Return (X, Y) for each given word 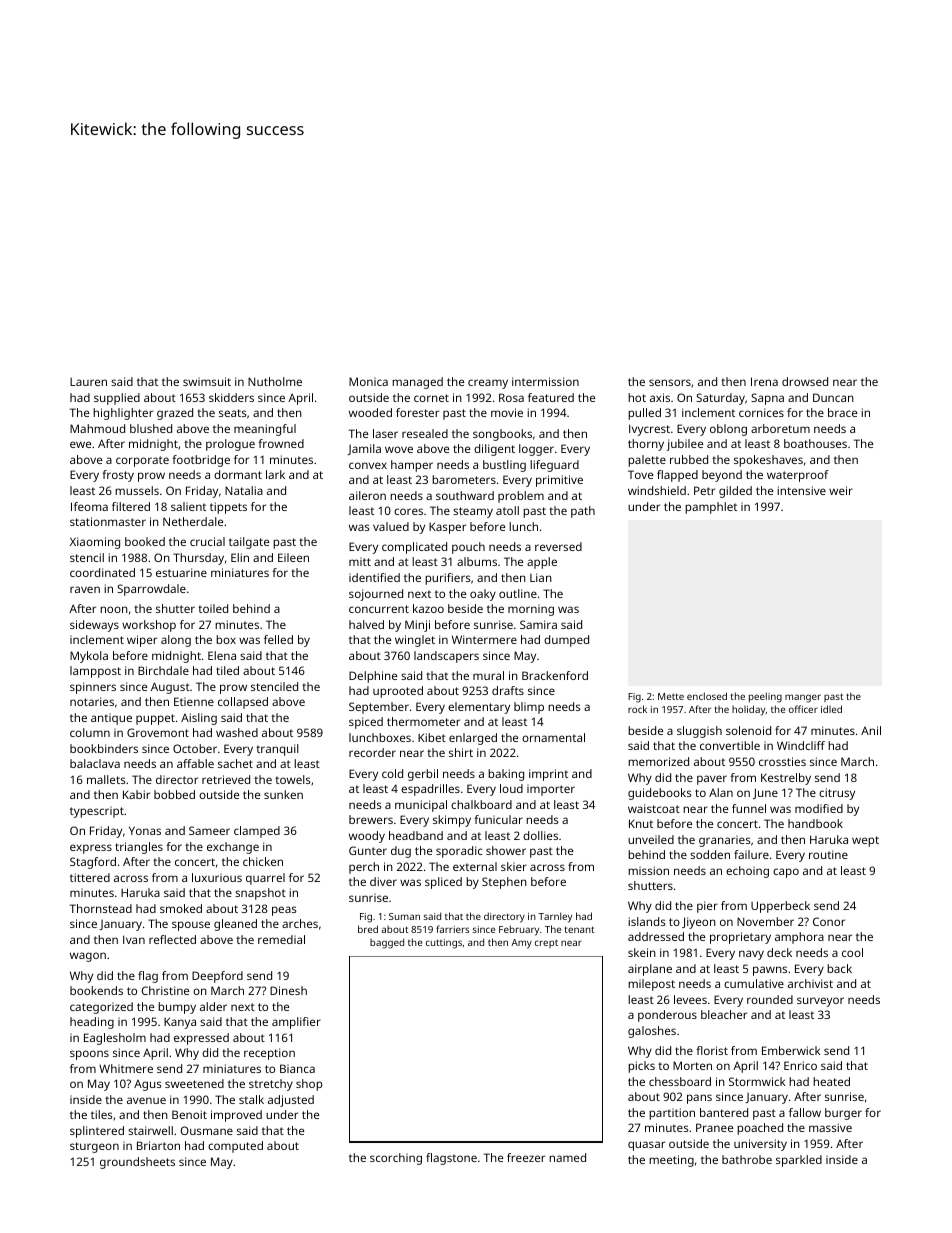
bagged (387, 943)
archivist (810, 983)
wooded (370, 412)
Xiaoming (95, 543)
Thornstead (101, 908)
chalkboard (481, 804)
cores (408, 511)
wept (865, 841)
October (195, 748)
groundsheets (137, 1163)
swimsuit (207, 381)
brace (842, 412)
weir (841, 490)
